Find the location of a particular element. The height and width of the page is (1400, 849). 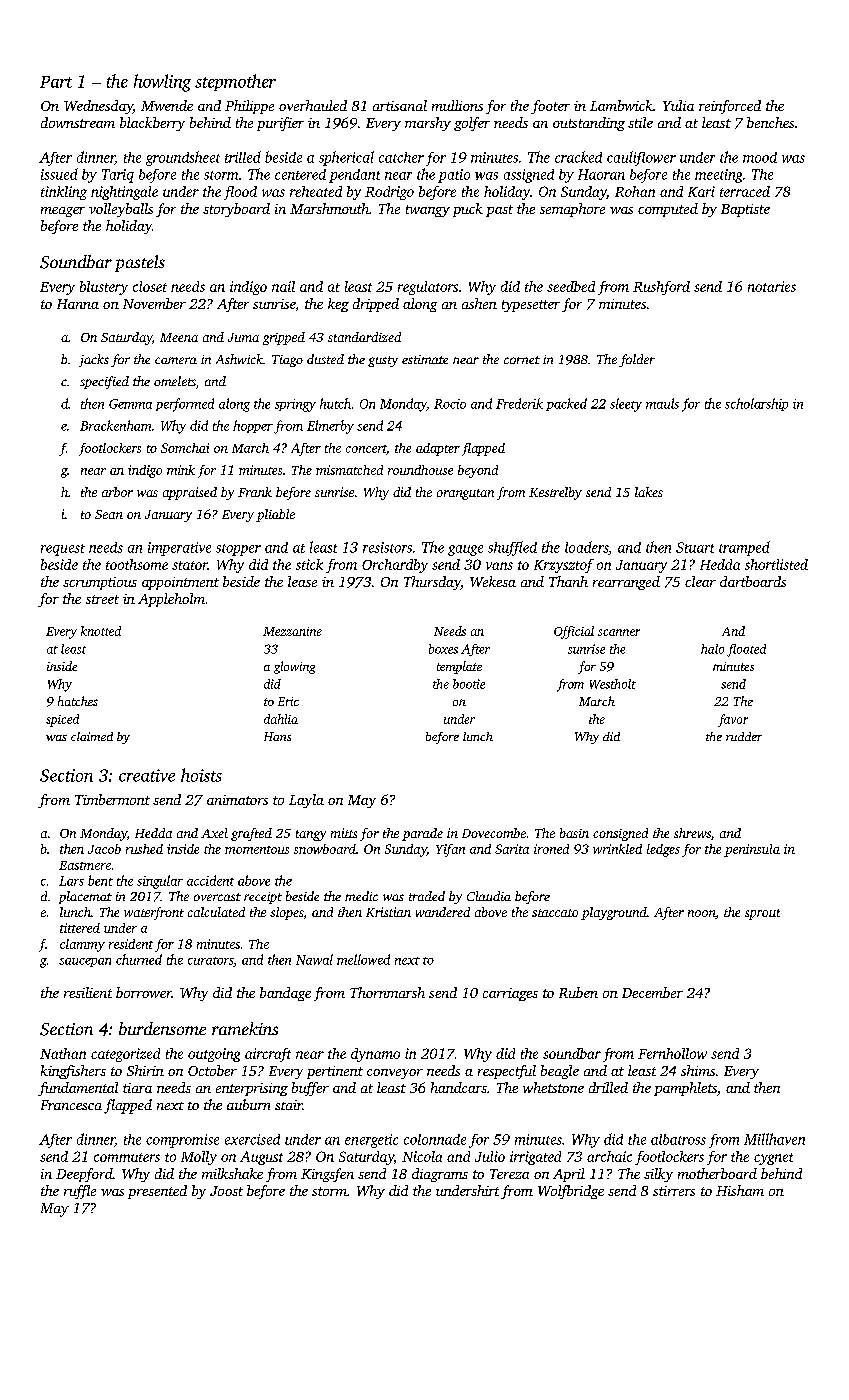

glowing is located at coordinates (294, 667).
